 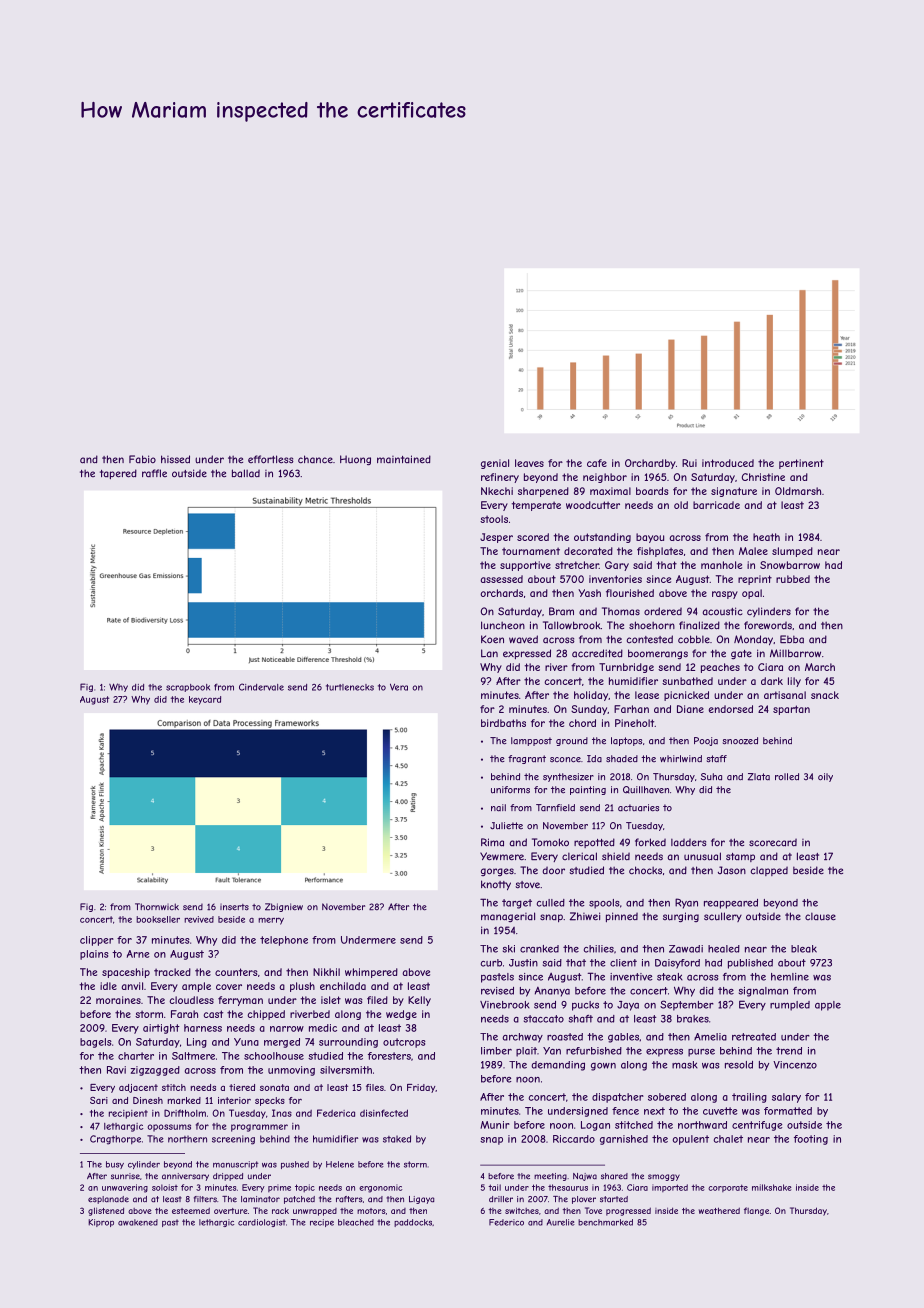 I want to click on pertinent, so click(x=801, y=464).
